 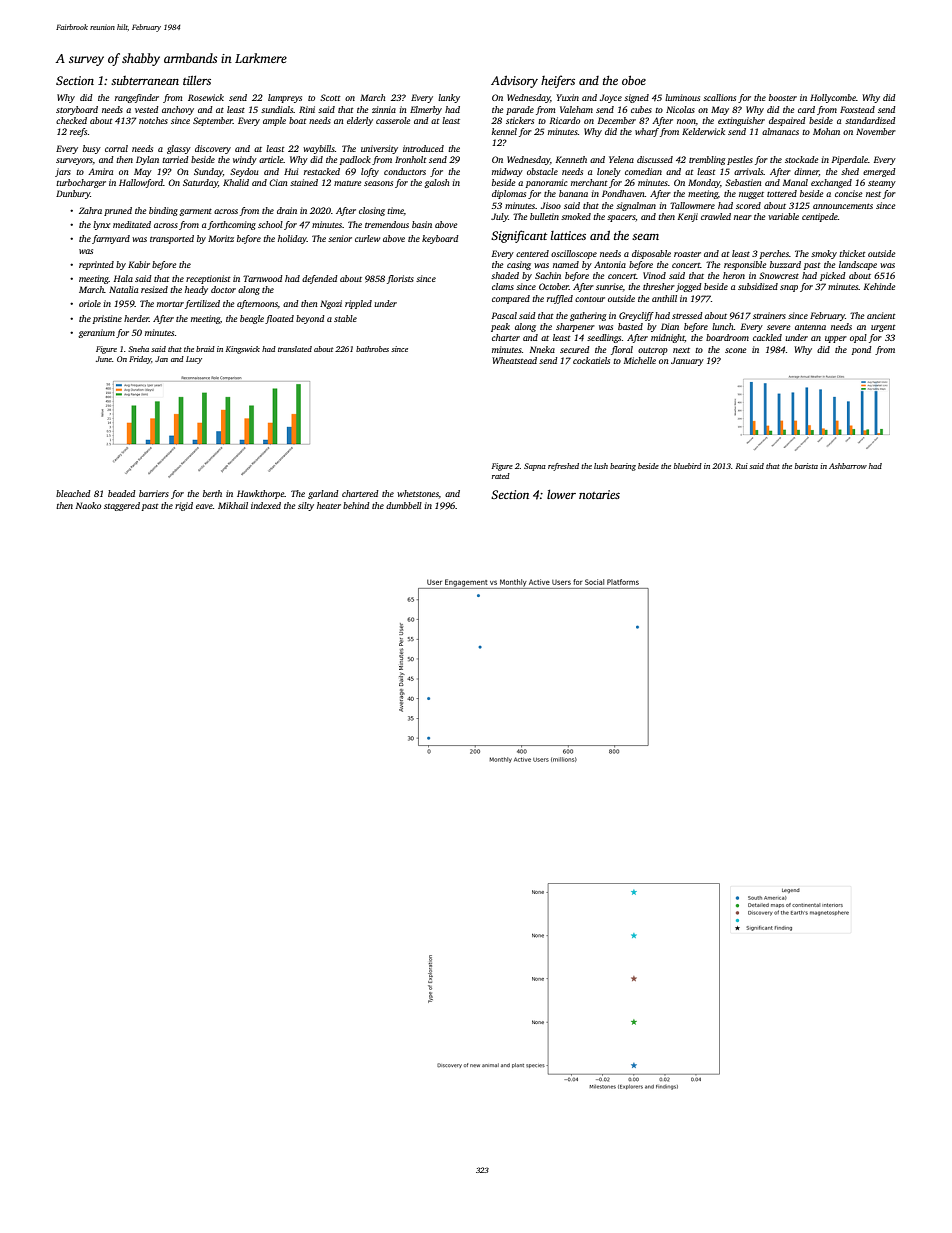 What do you see at coordinates (873, 194) in the screenshot?
I see `nest` at bounding box center [873, 194].
